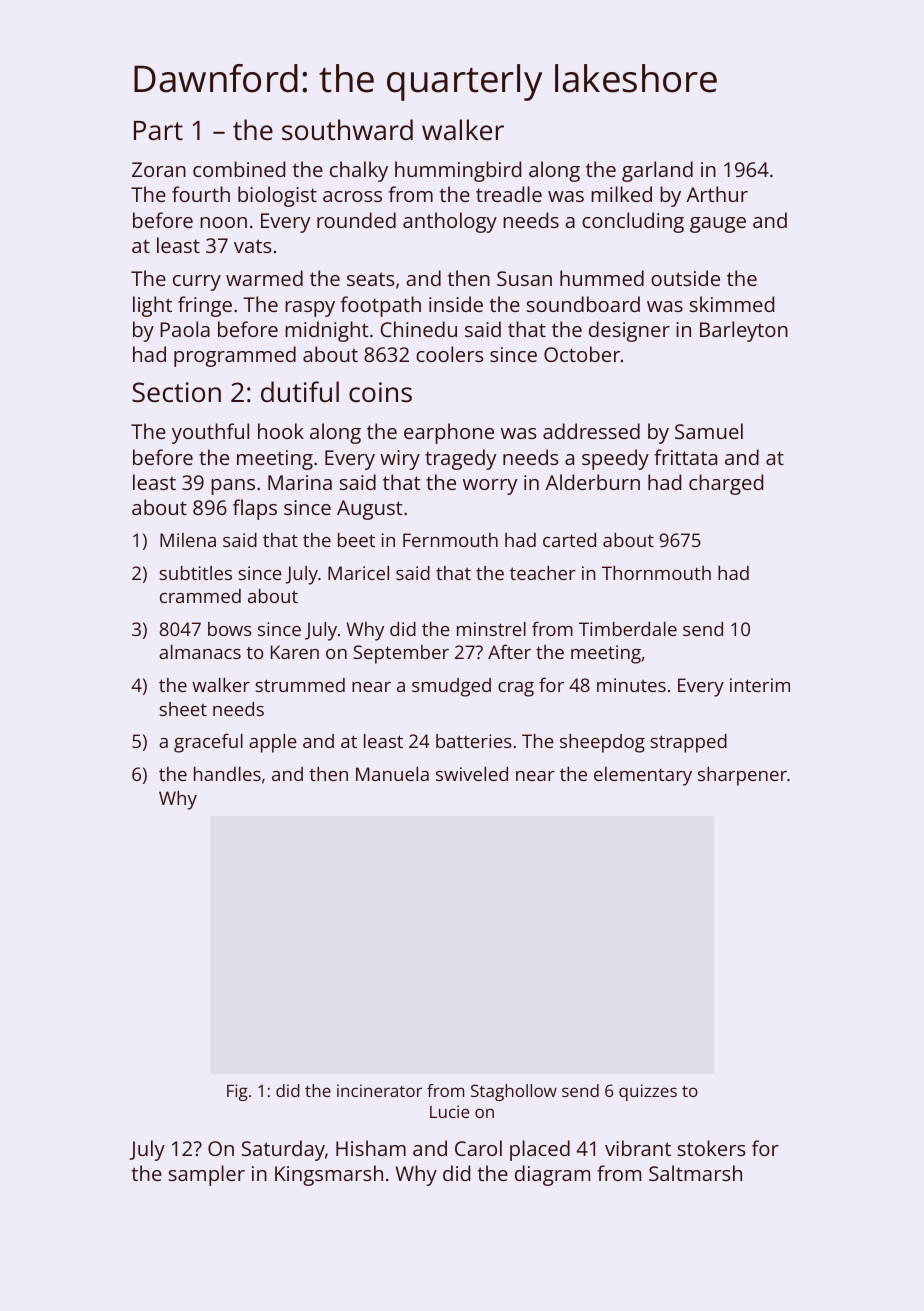 The image size is (924, 1311). What do you see at coordinates (695, 1173) in the screenshot?
I see `Saltmarsh` at bounding box center [695, 1173].
